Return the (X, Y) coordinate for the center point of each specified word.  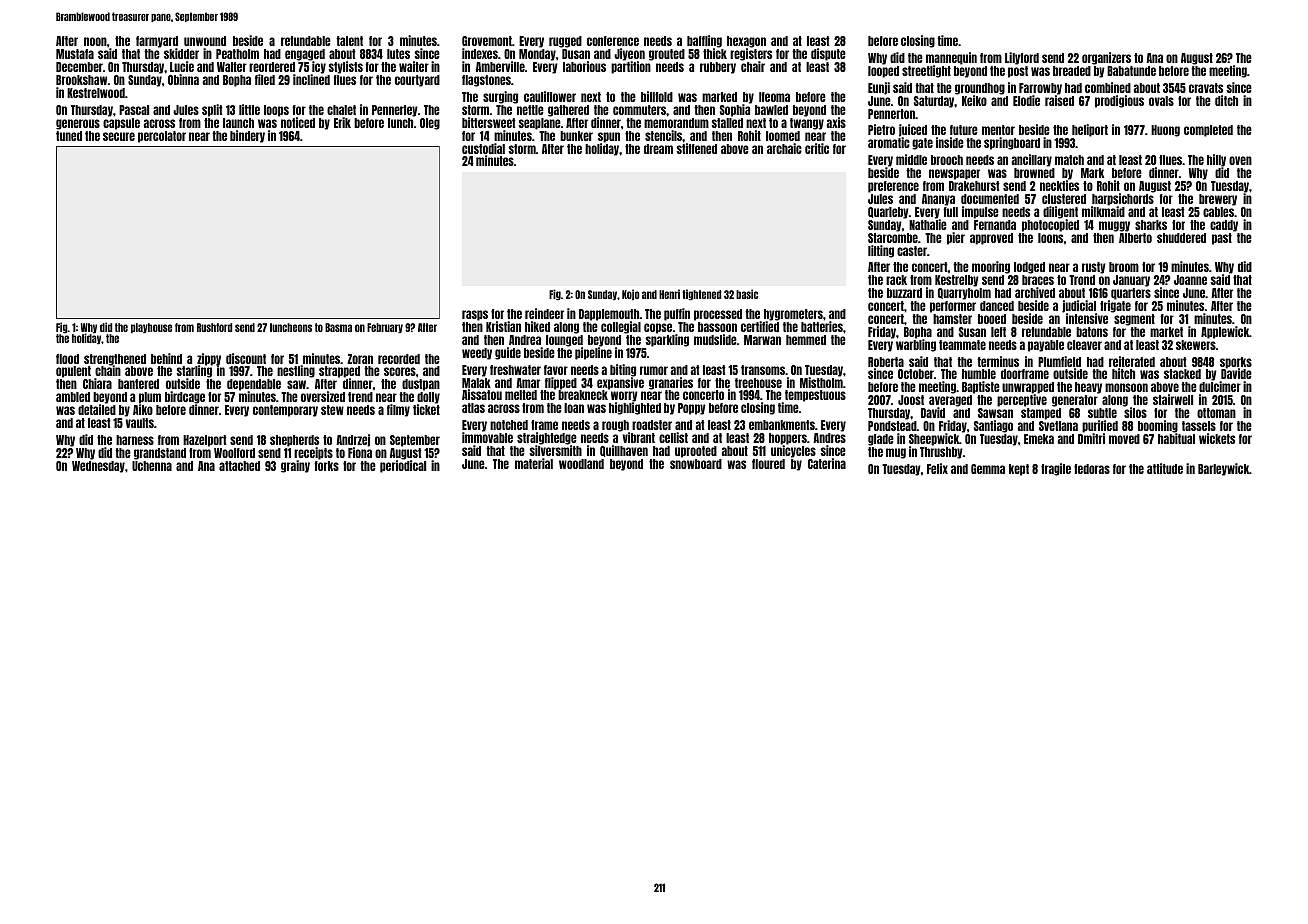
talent (349, 41)
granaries (671, 383)
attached (239, 466)
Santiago (993, 426)
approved (991, 239)
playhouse (151, 328)
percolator (162, 137)
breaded (1072, 71)
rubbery (718, 68)
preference (893, 187)
